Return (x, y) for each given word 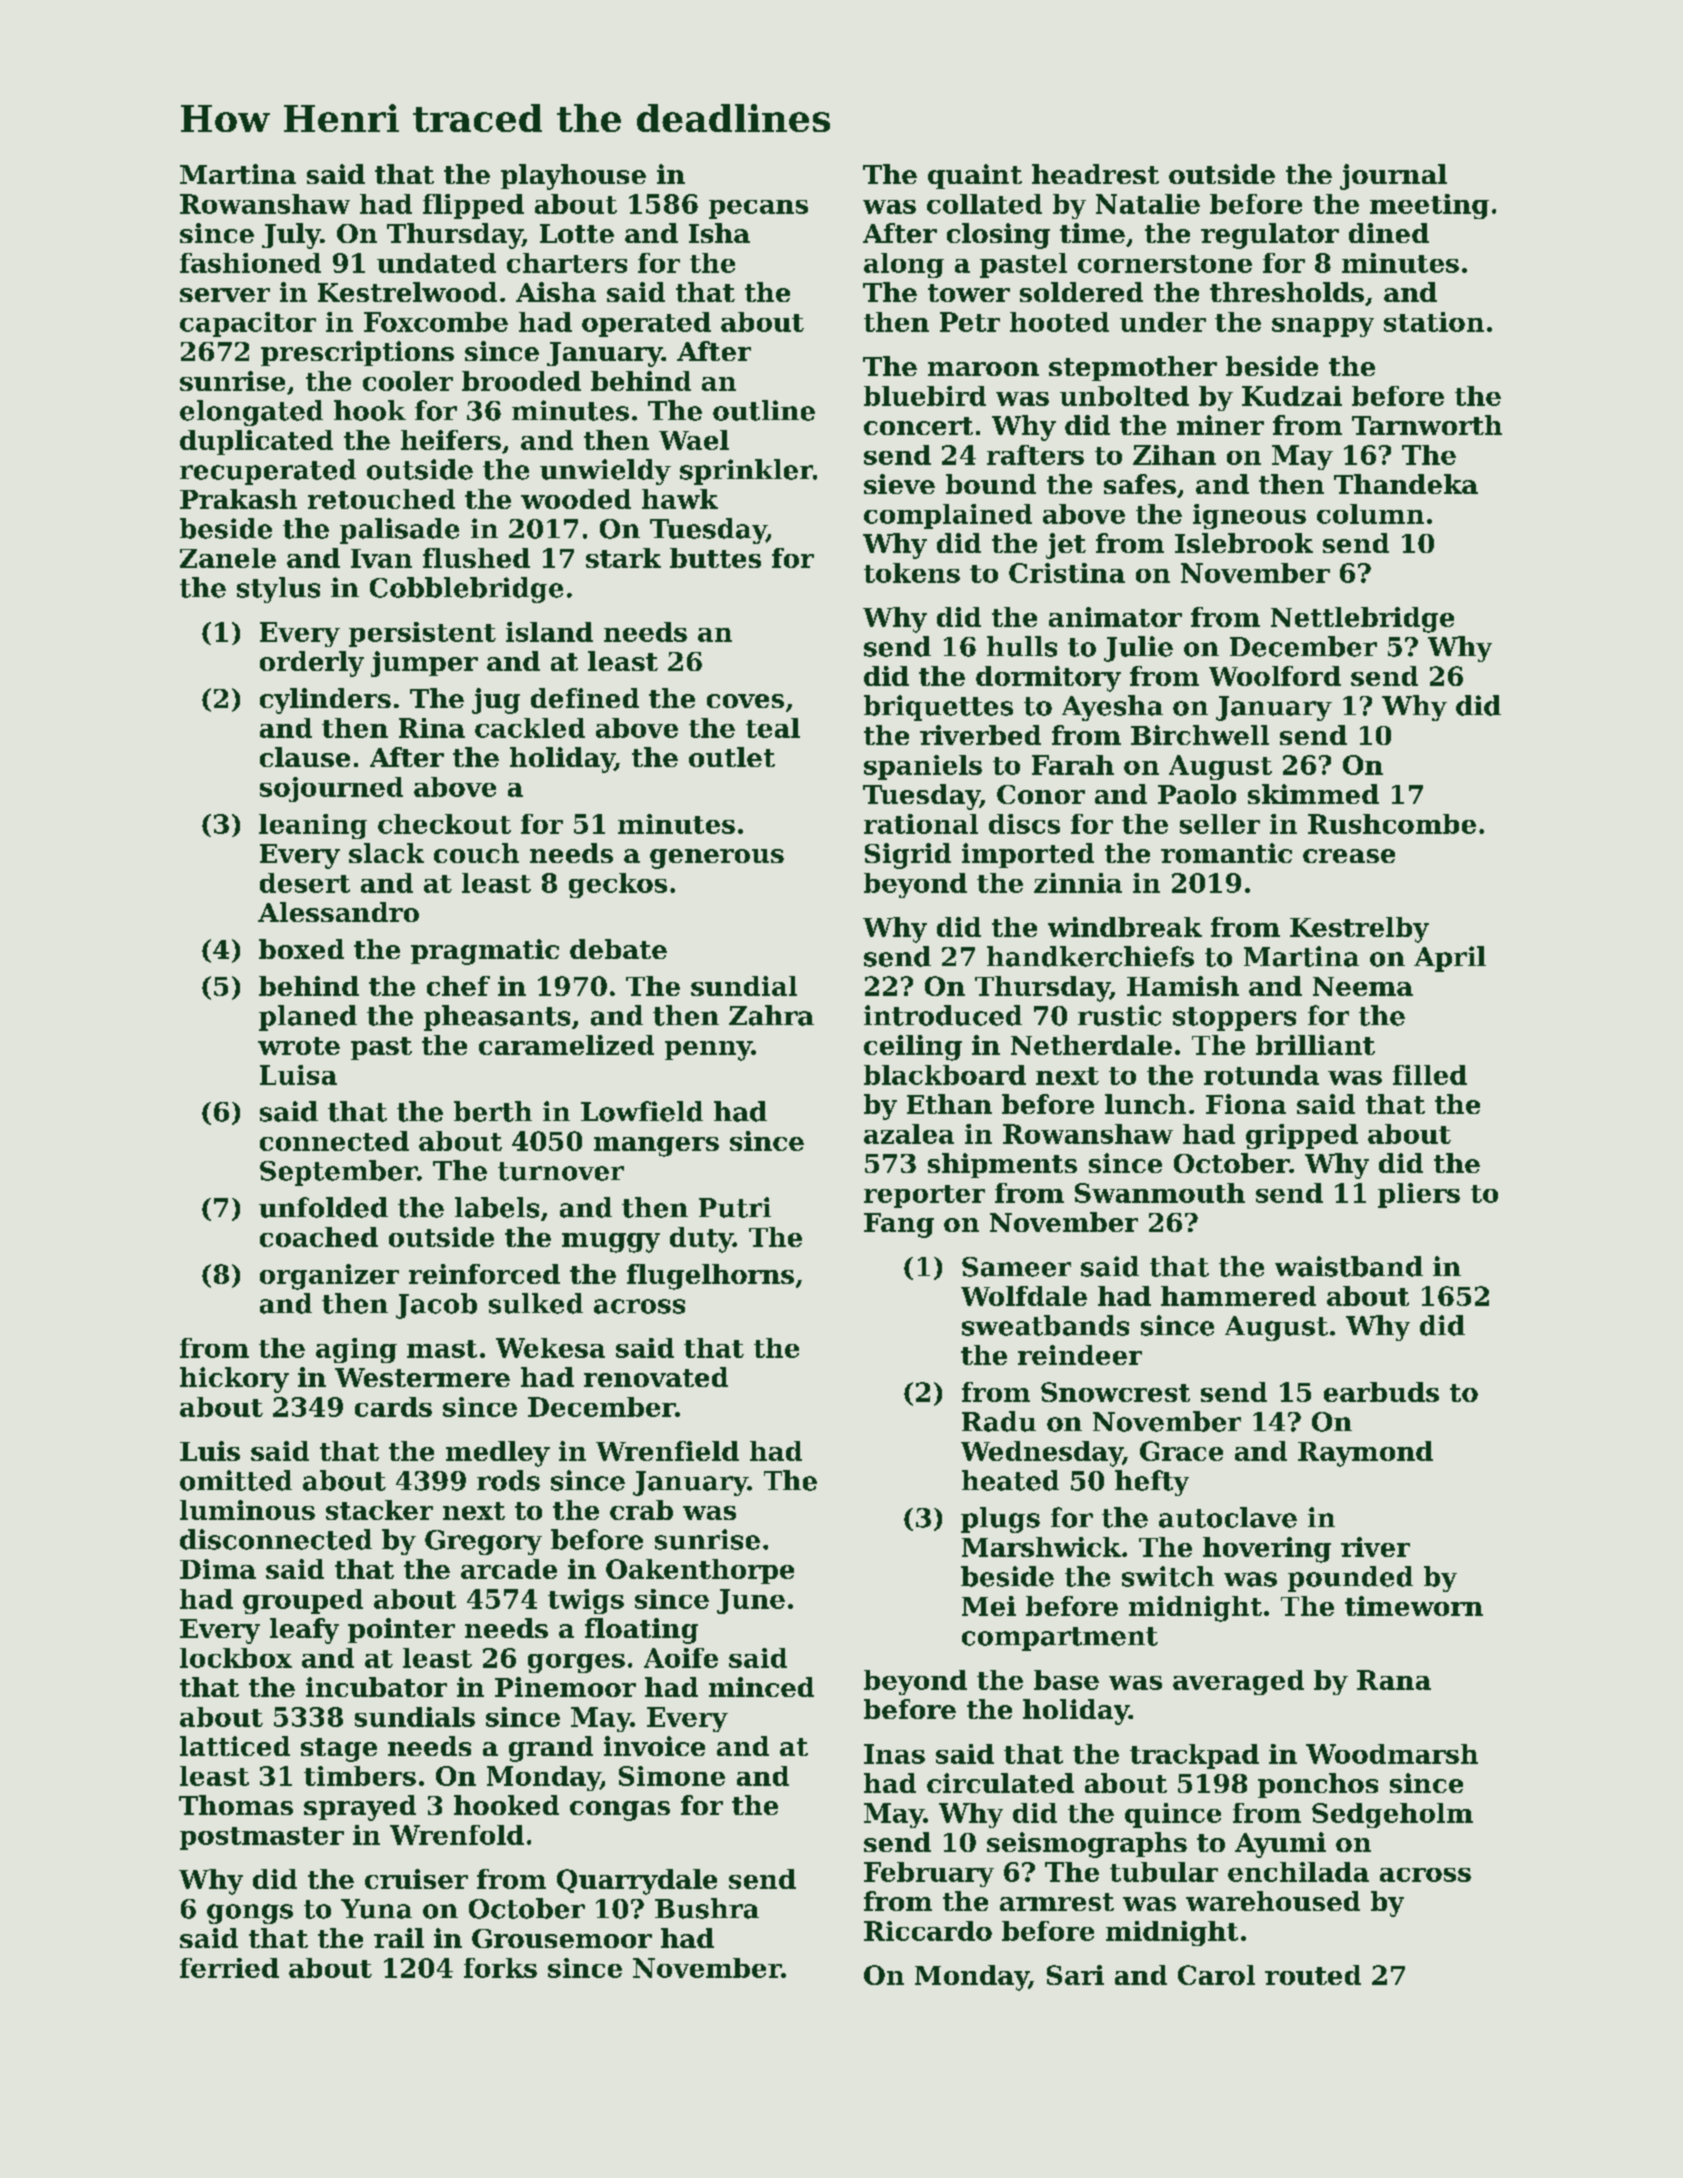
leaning (313, 826)
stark (623, 558)
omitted (236, 1480)
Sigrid (908, 856)
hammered (1238, 1296)
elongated (251, 413)
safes (1140, 484)
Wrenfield (667, 1451)
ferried (229, 1968)
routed (1313, 1975)
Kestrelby (1359, 930)
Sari (1075, 1975)
